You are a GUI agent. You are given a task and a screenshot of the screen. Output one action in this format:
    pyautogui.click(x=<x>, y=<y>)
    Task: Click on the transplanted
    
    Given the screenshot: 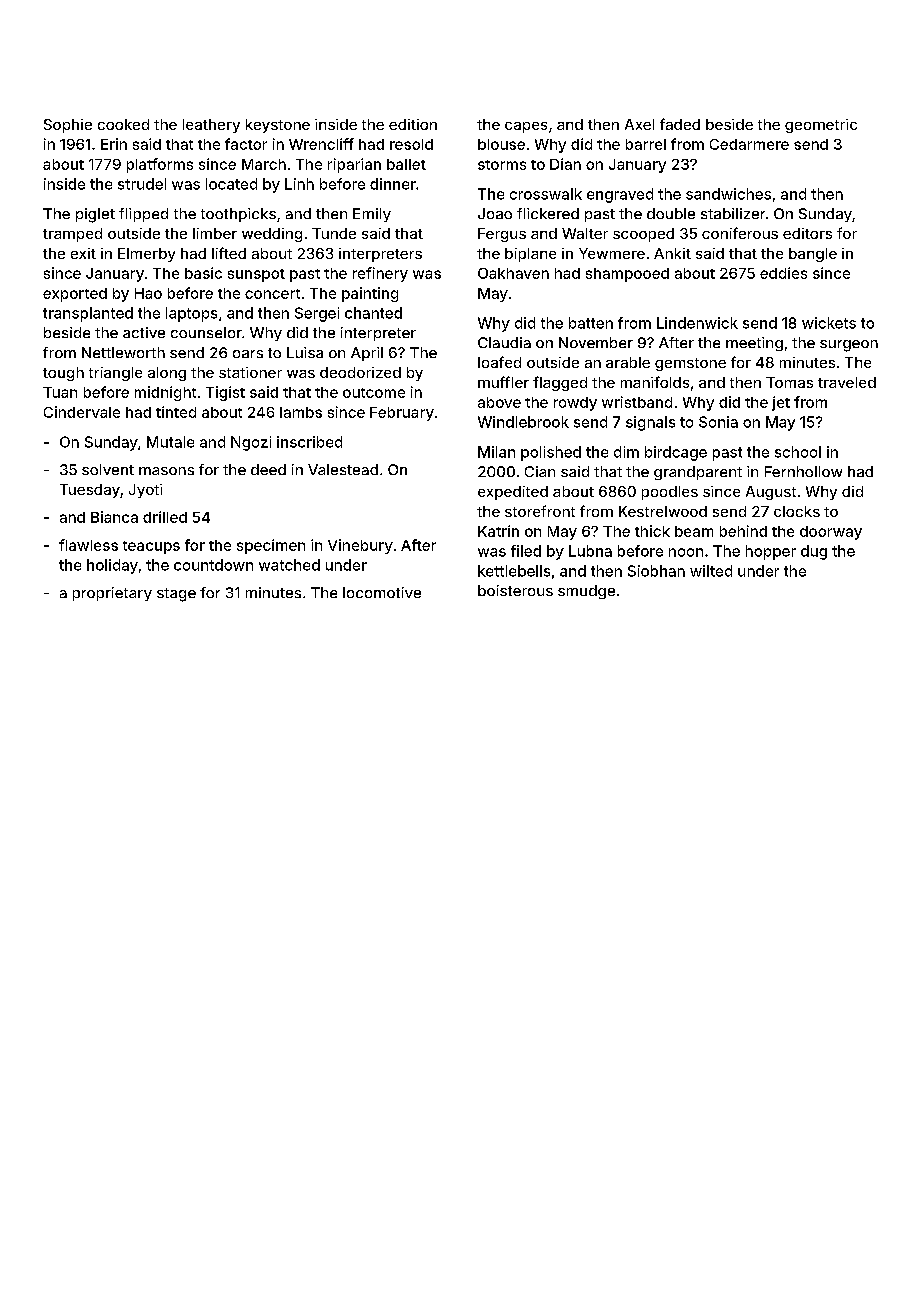 What is the action you would take?
    pyautogui.click(x=88, y=314)
